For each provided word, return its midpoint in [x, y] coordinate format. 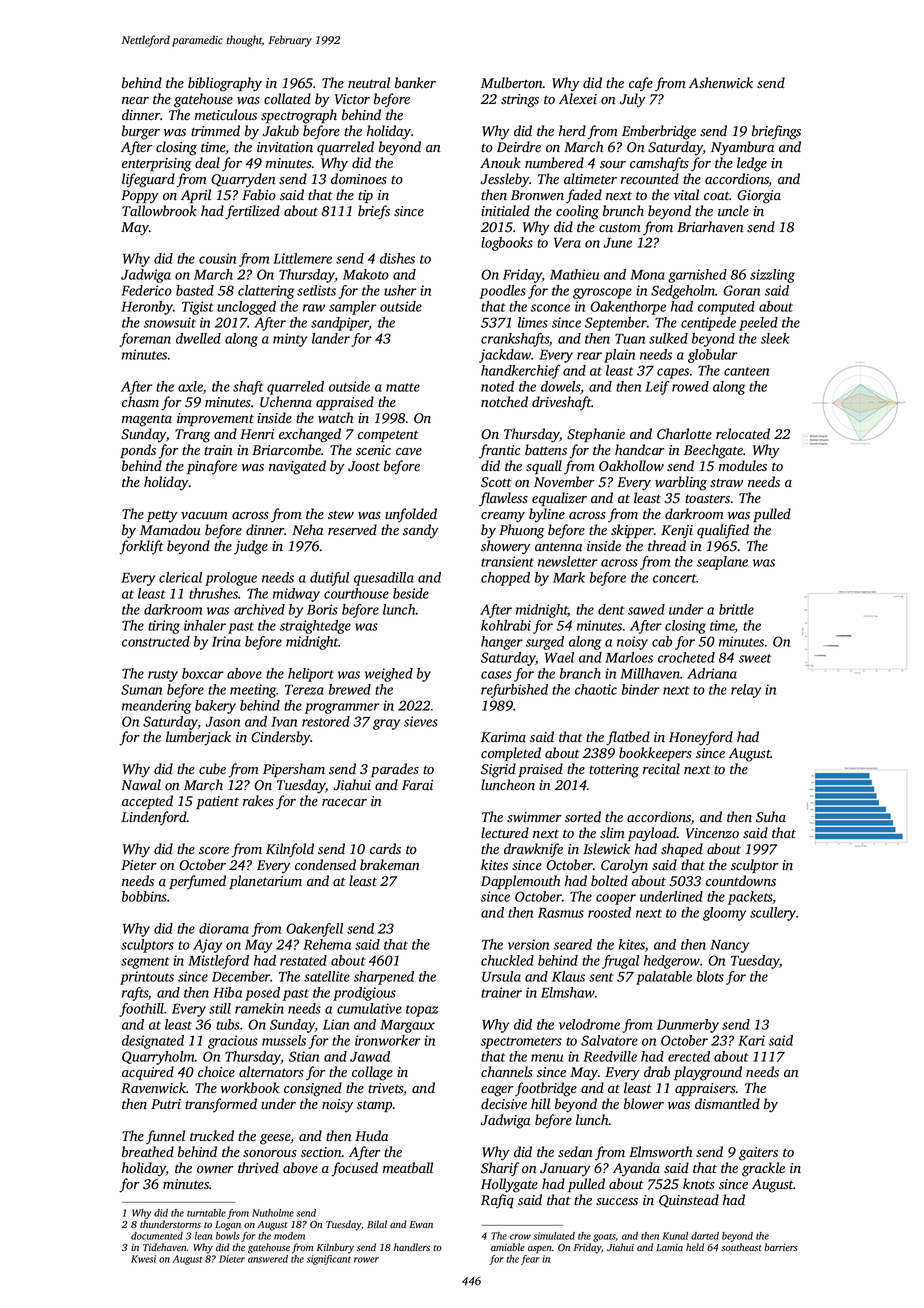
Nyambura [742, 148]
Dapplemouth [520, 882]
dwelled [198, 338]
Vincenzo [712, 833]
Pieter [139, 865]
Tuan [630, 338]
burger [141, 132]
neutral [369, 82]
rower [366, 1260]
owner [215, 1170]
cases [496, 675]
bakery [215, 707]
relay [746, 691]
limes [533, 322]
